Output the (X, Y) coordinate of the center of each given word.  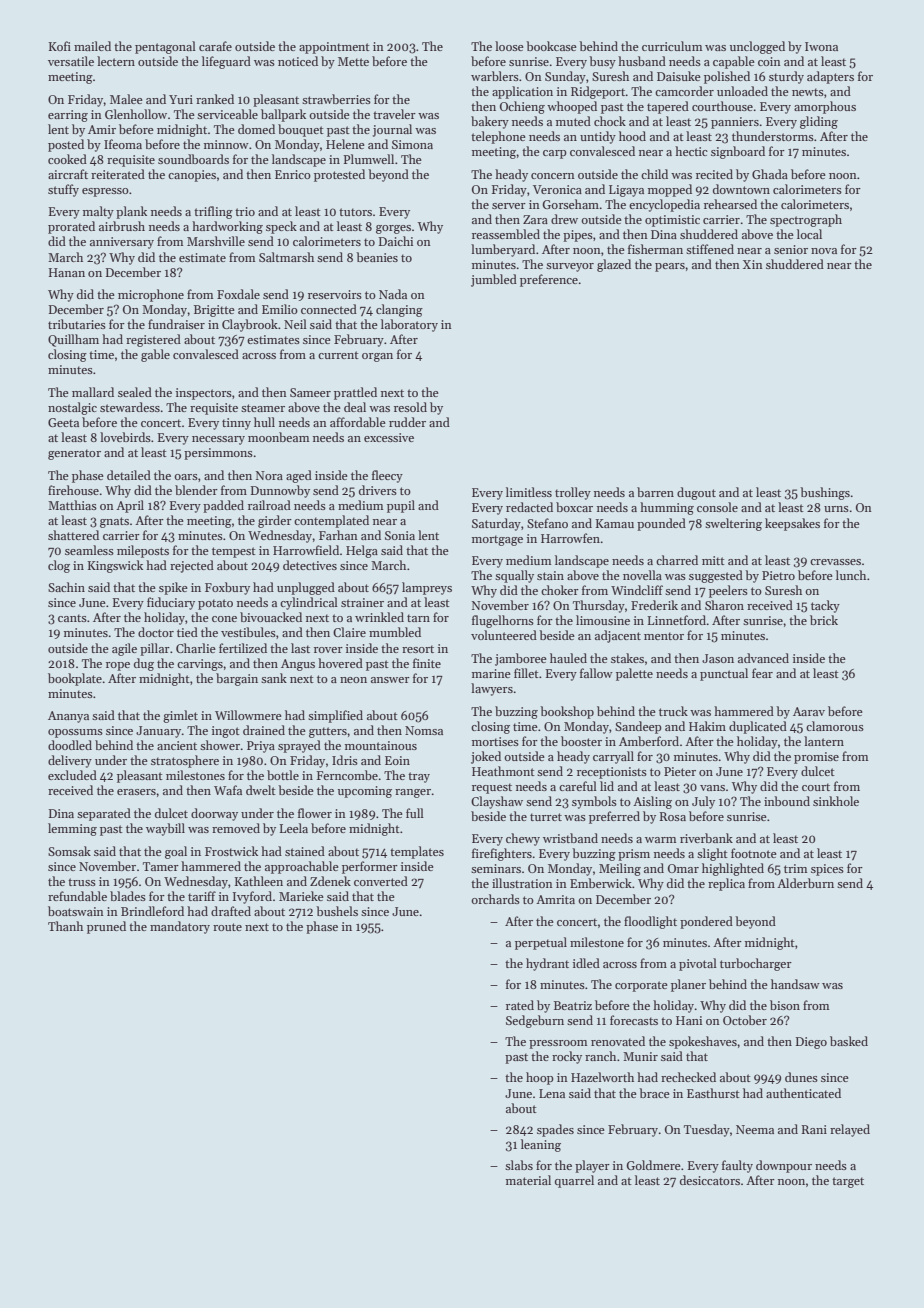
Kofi (60, 46)
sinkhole (836, 801)
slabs (519, 1165)
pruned (106, 927)
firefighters (502, 854)
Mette (353, 61)
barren (655, 492)
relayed (850, 1130)
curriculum (672, 46)
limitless (529, 492)
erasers (136, 792)
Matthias (72, 505)
